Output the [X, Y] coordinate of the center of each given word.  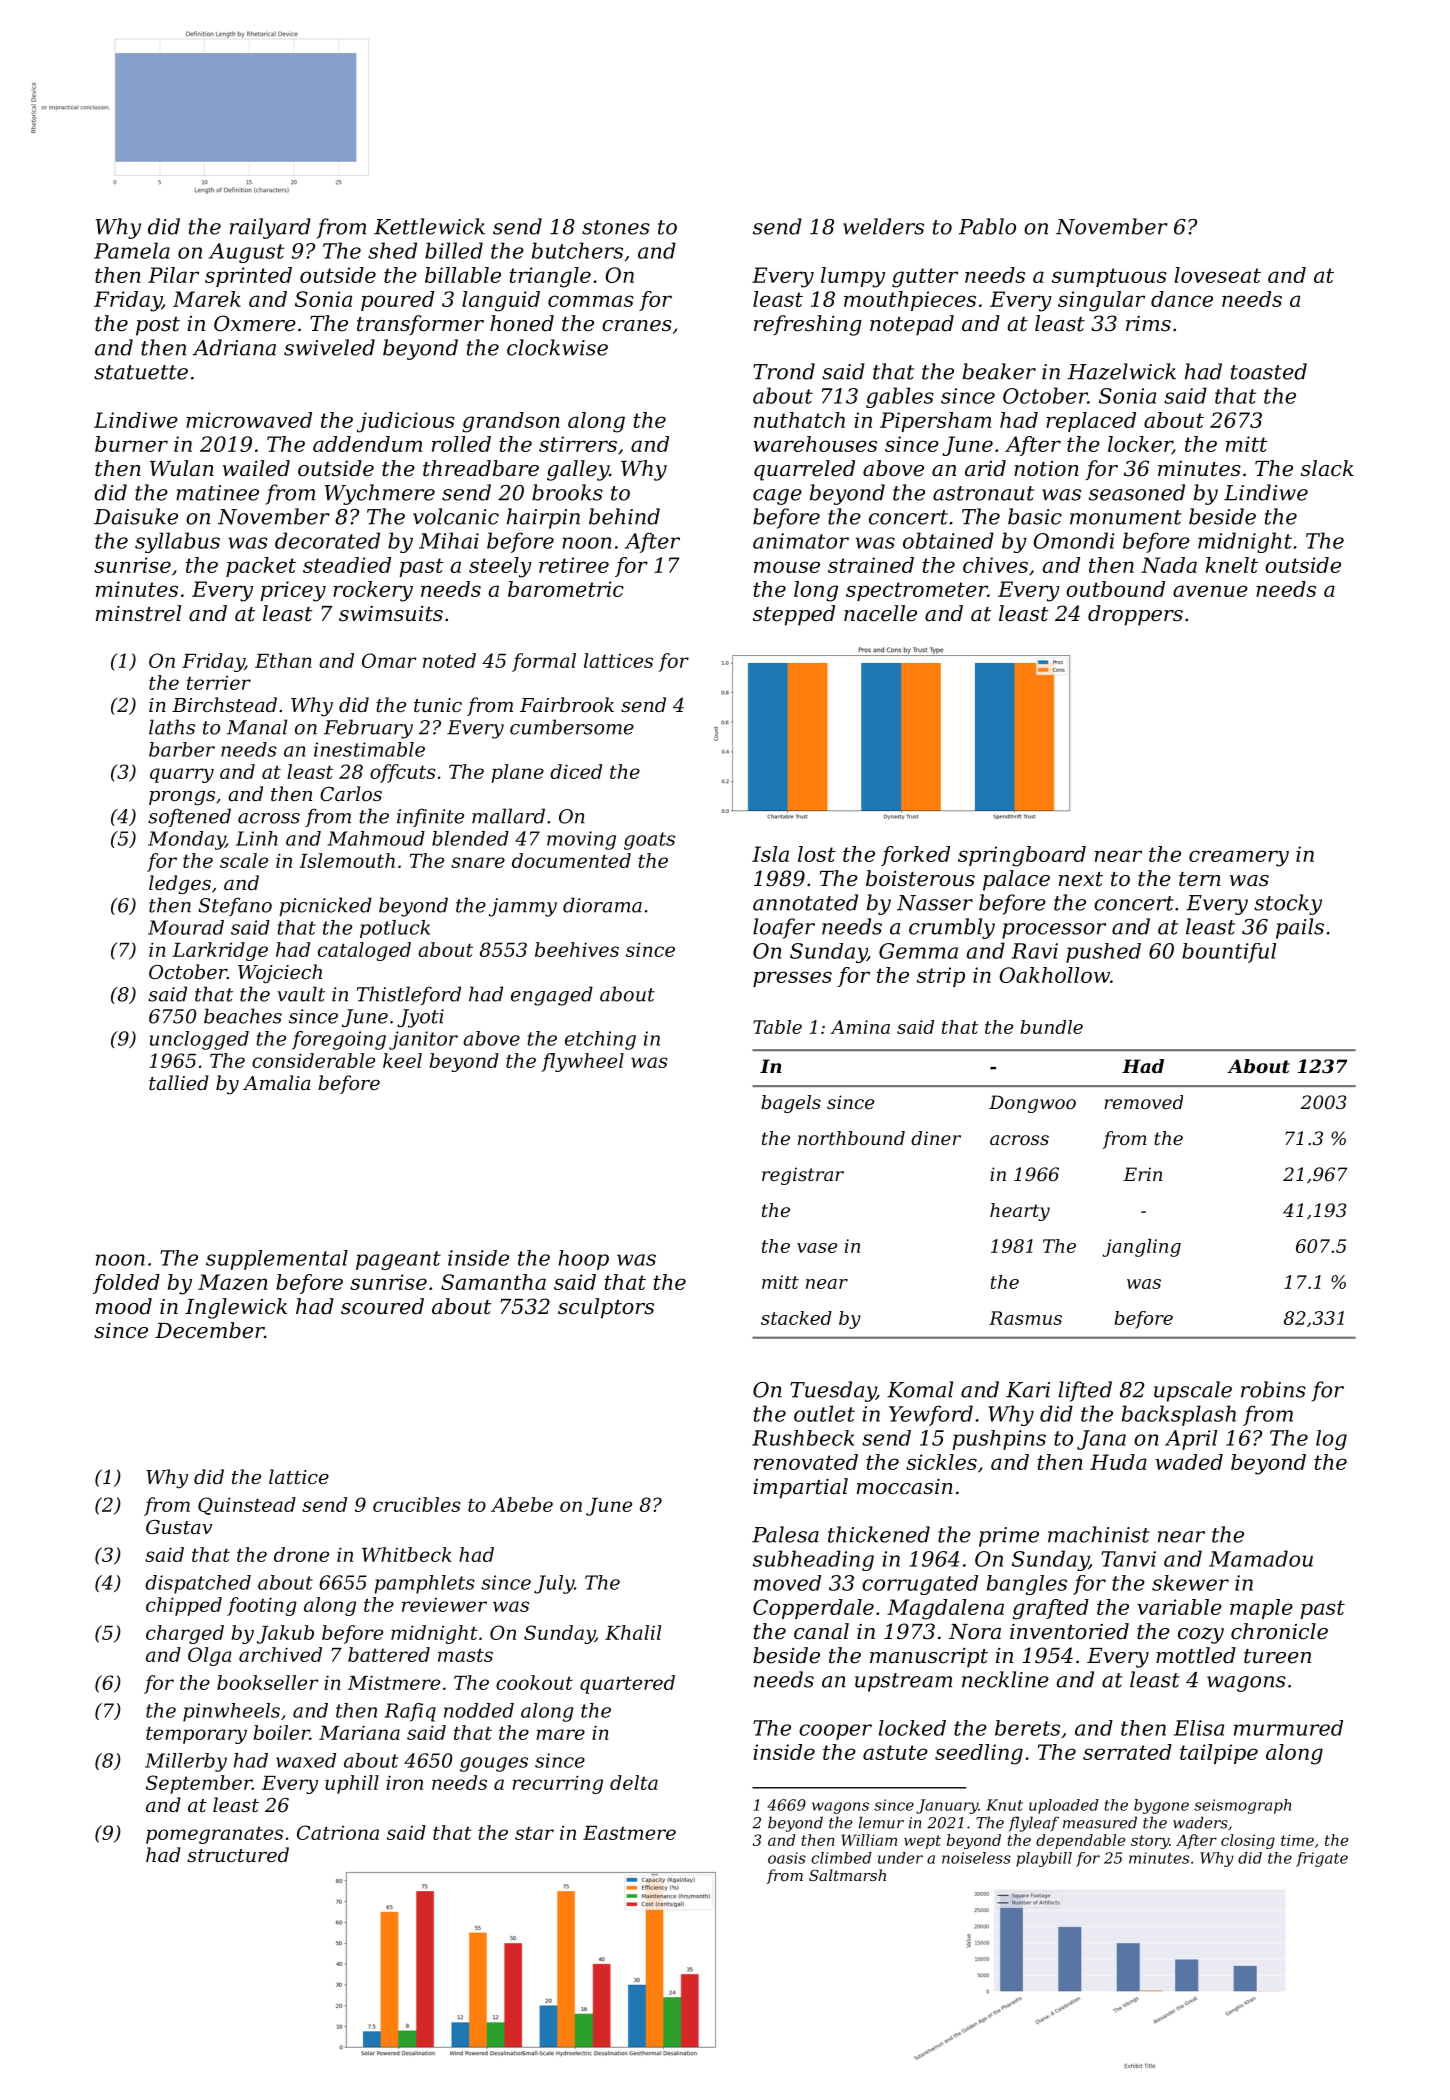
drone [301, 1554]
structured [238, 1854]
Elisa [1199, 1728]
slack [1327, 468]
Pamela [132, 250]
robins [1273, 1389]
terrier [219, 682]
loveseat [1218, 275]
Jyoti [420, 1018]
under [900, 1858]
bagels [791, 1104]
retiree [574, 565]
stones [616, 227]
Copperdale [813, 1609]
